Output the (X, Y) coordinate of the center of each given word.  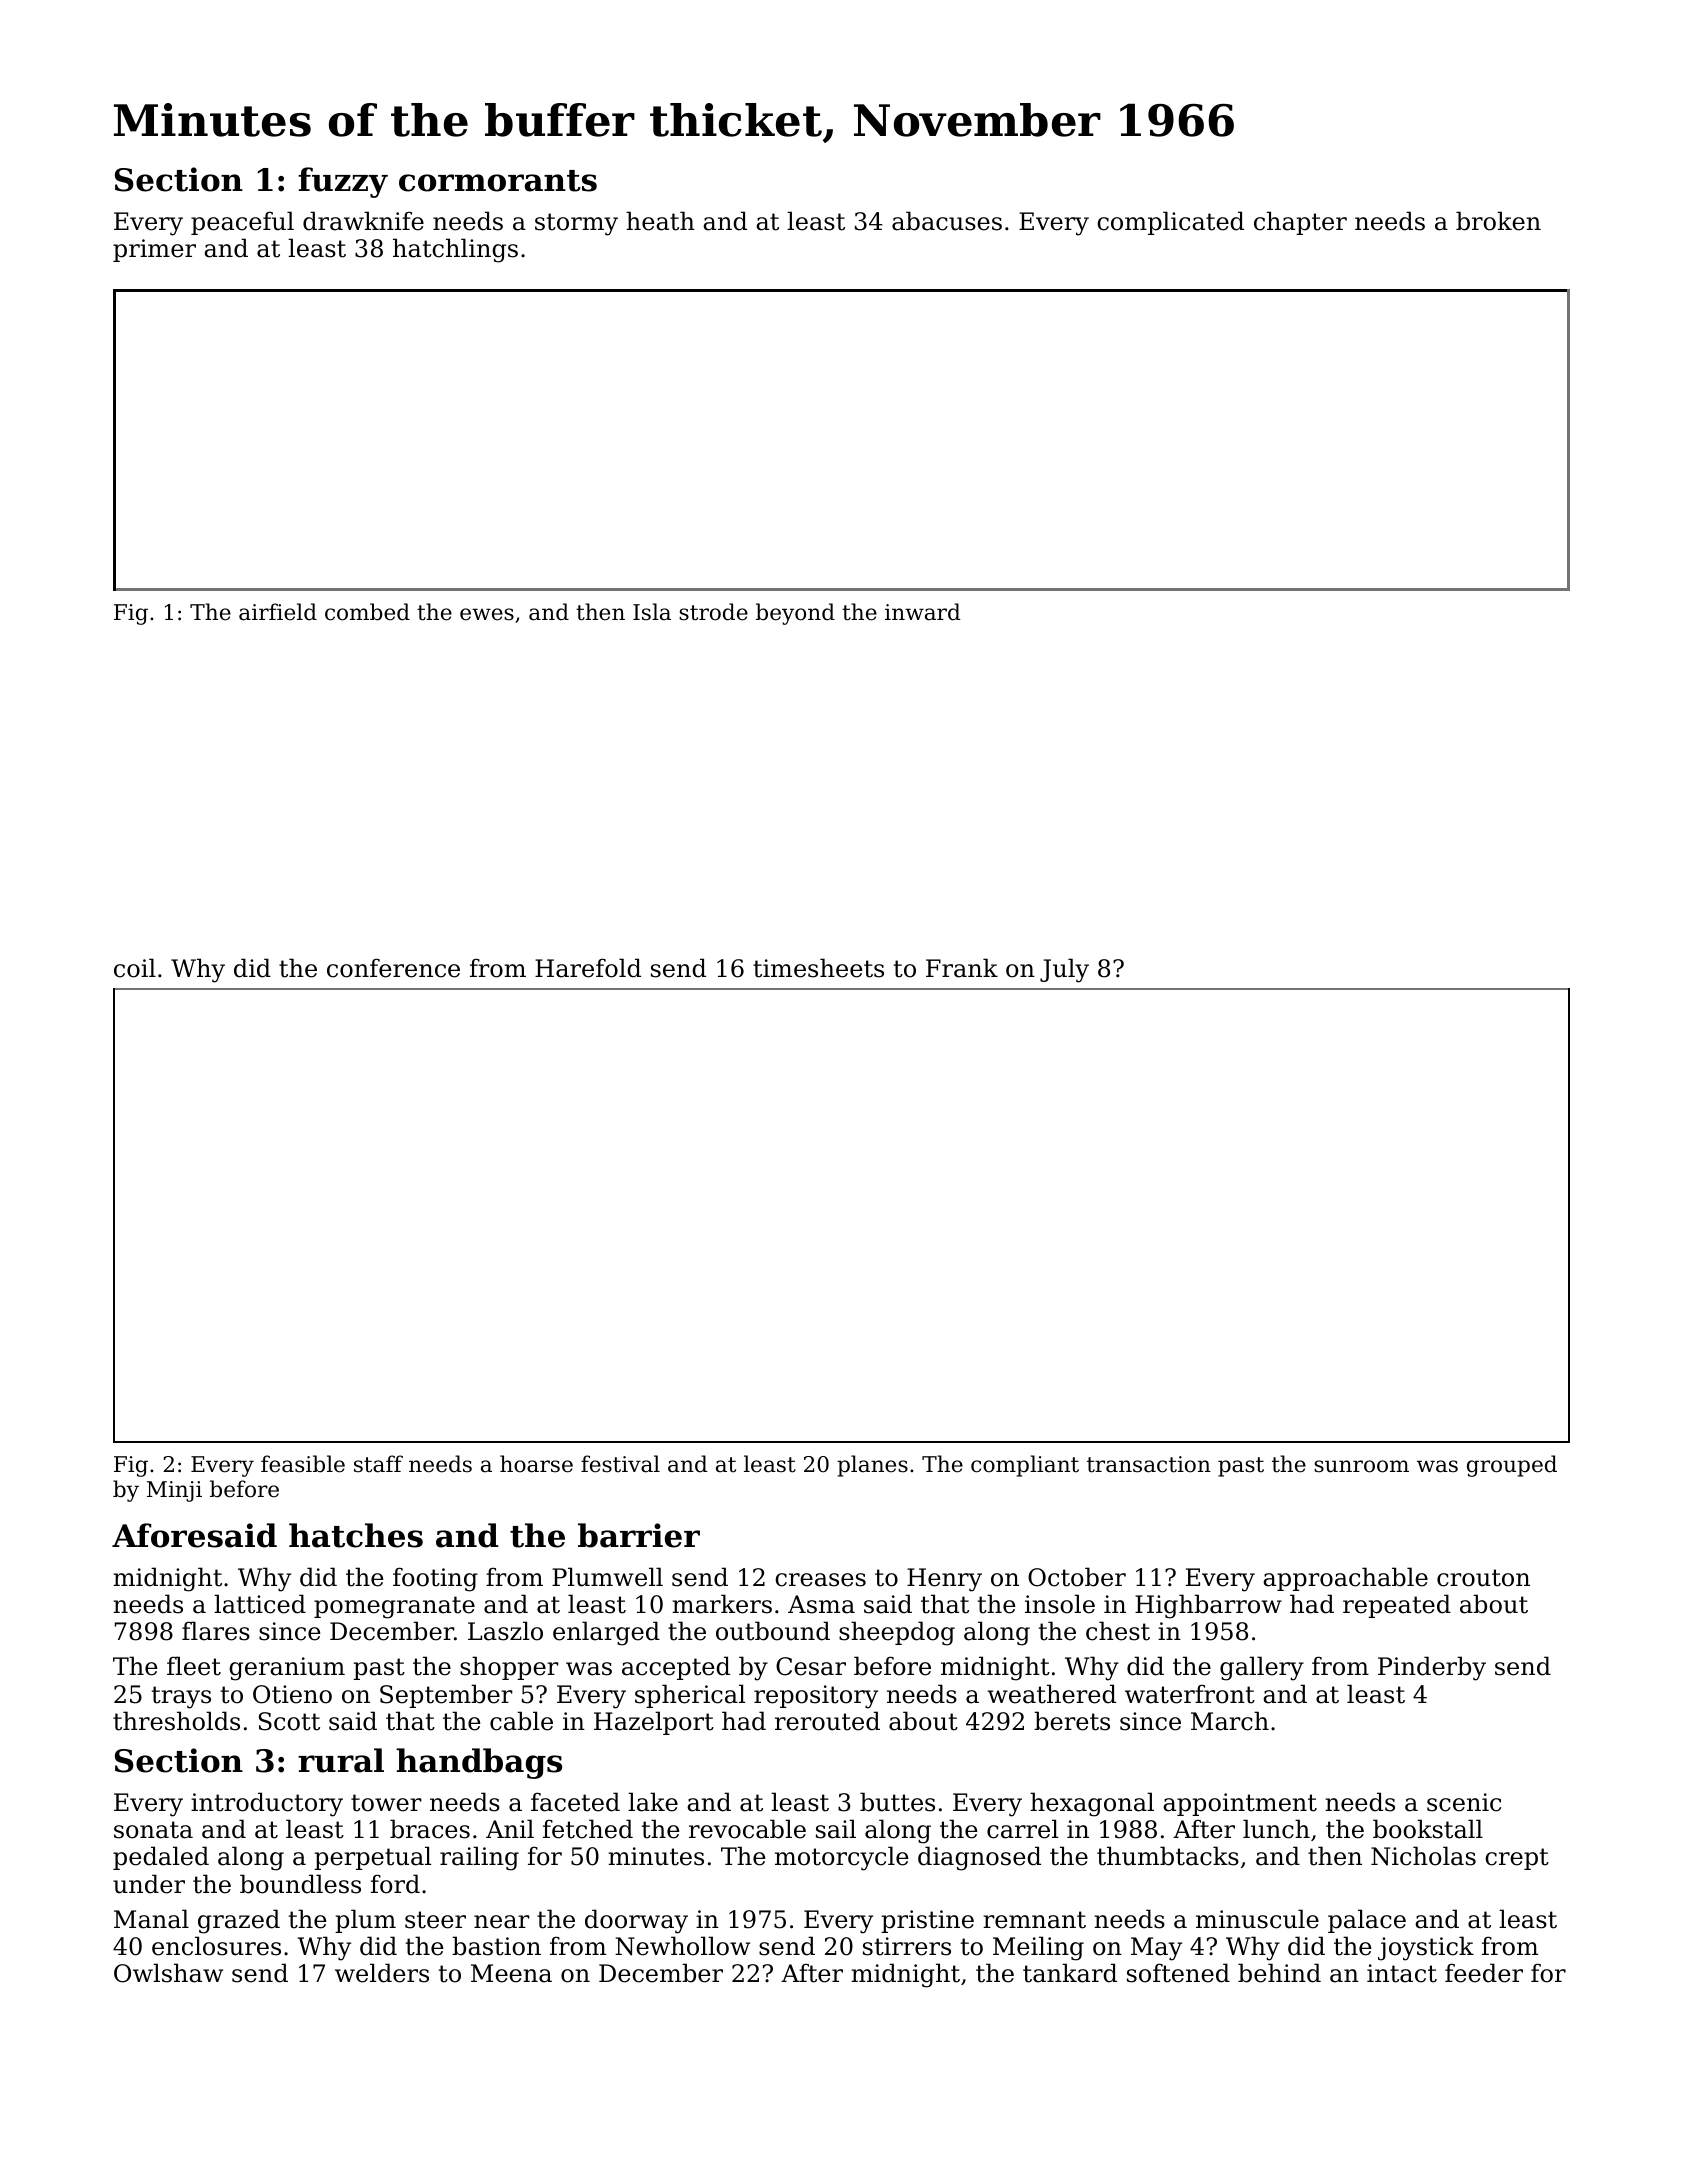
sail (836, 1829)
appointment (1240, 1804)
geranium (287, 1669)
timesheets (818, 968)
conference (393, 968)
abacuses (947, 221)
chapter (1300, 223)
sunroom (1361, 1466)
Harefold (588, 968)
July (1064, 970)
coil (135, 968)
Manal (151, 1919)
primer (154, 250)
